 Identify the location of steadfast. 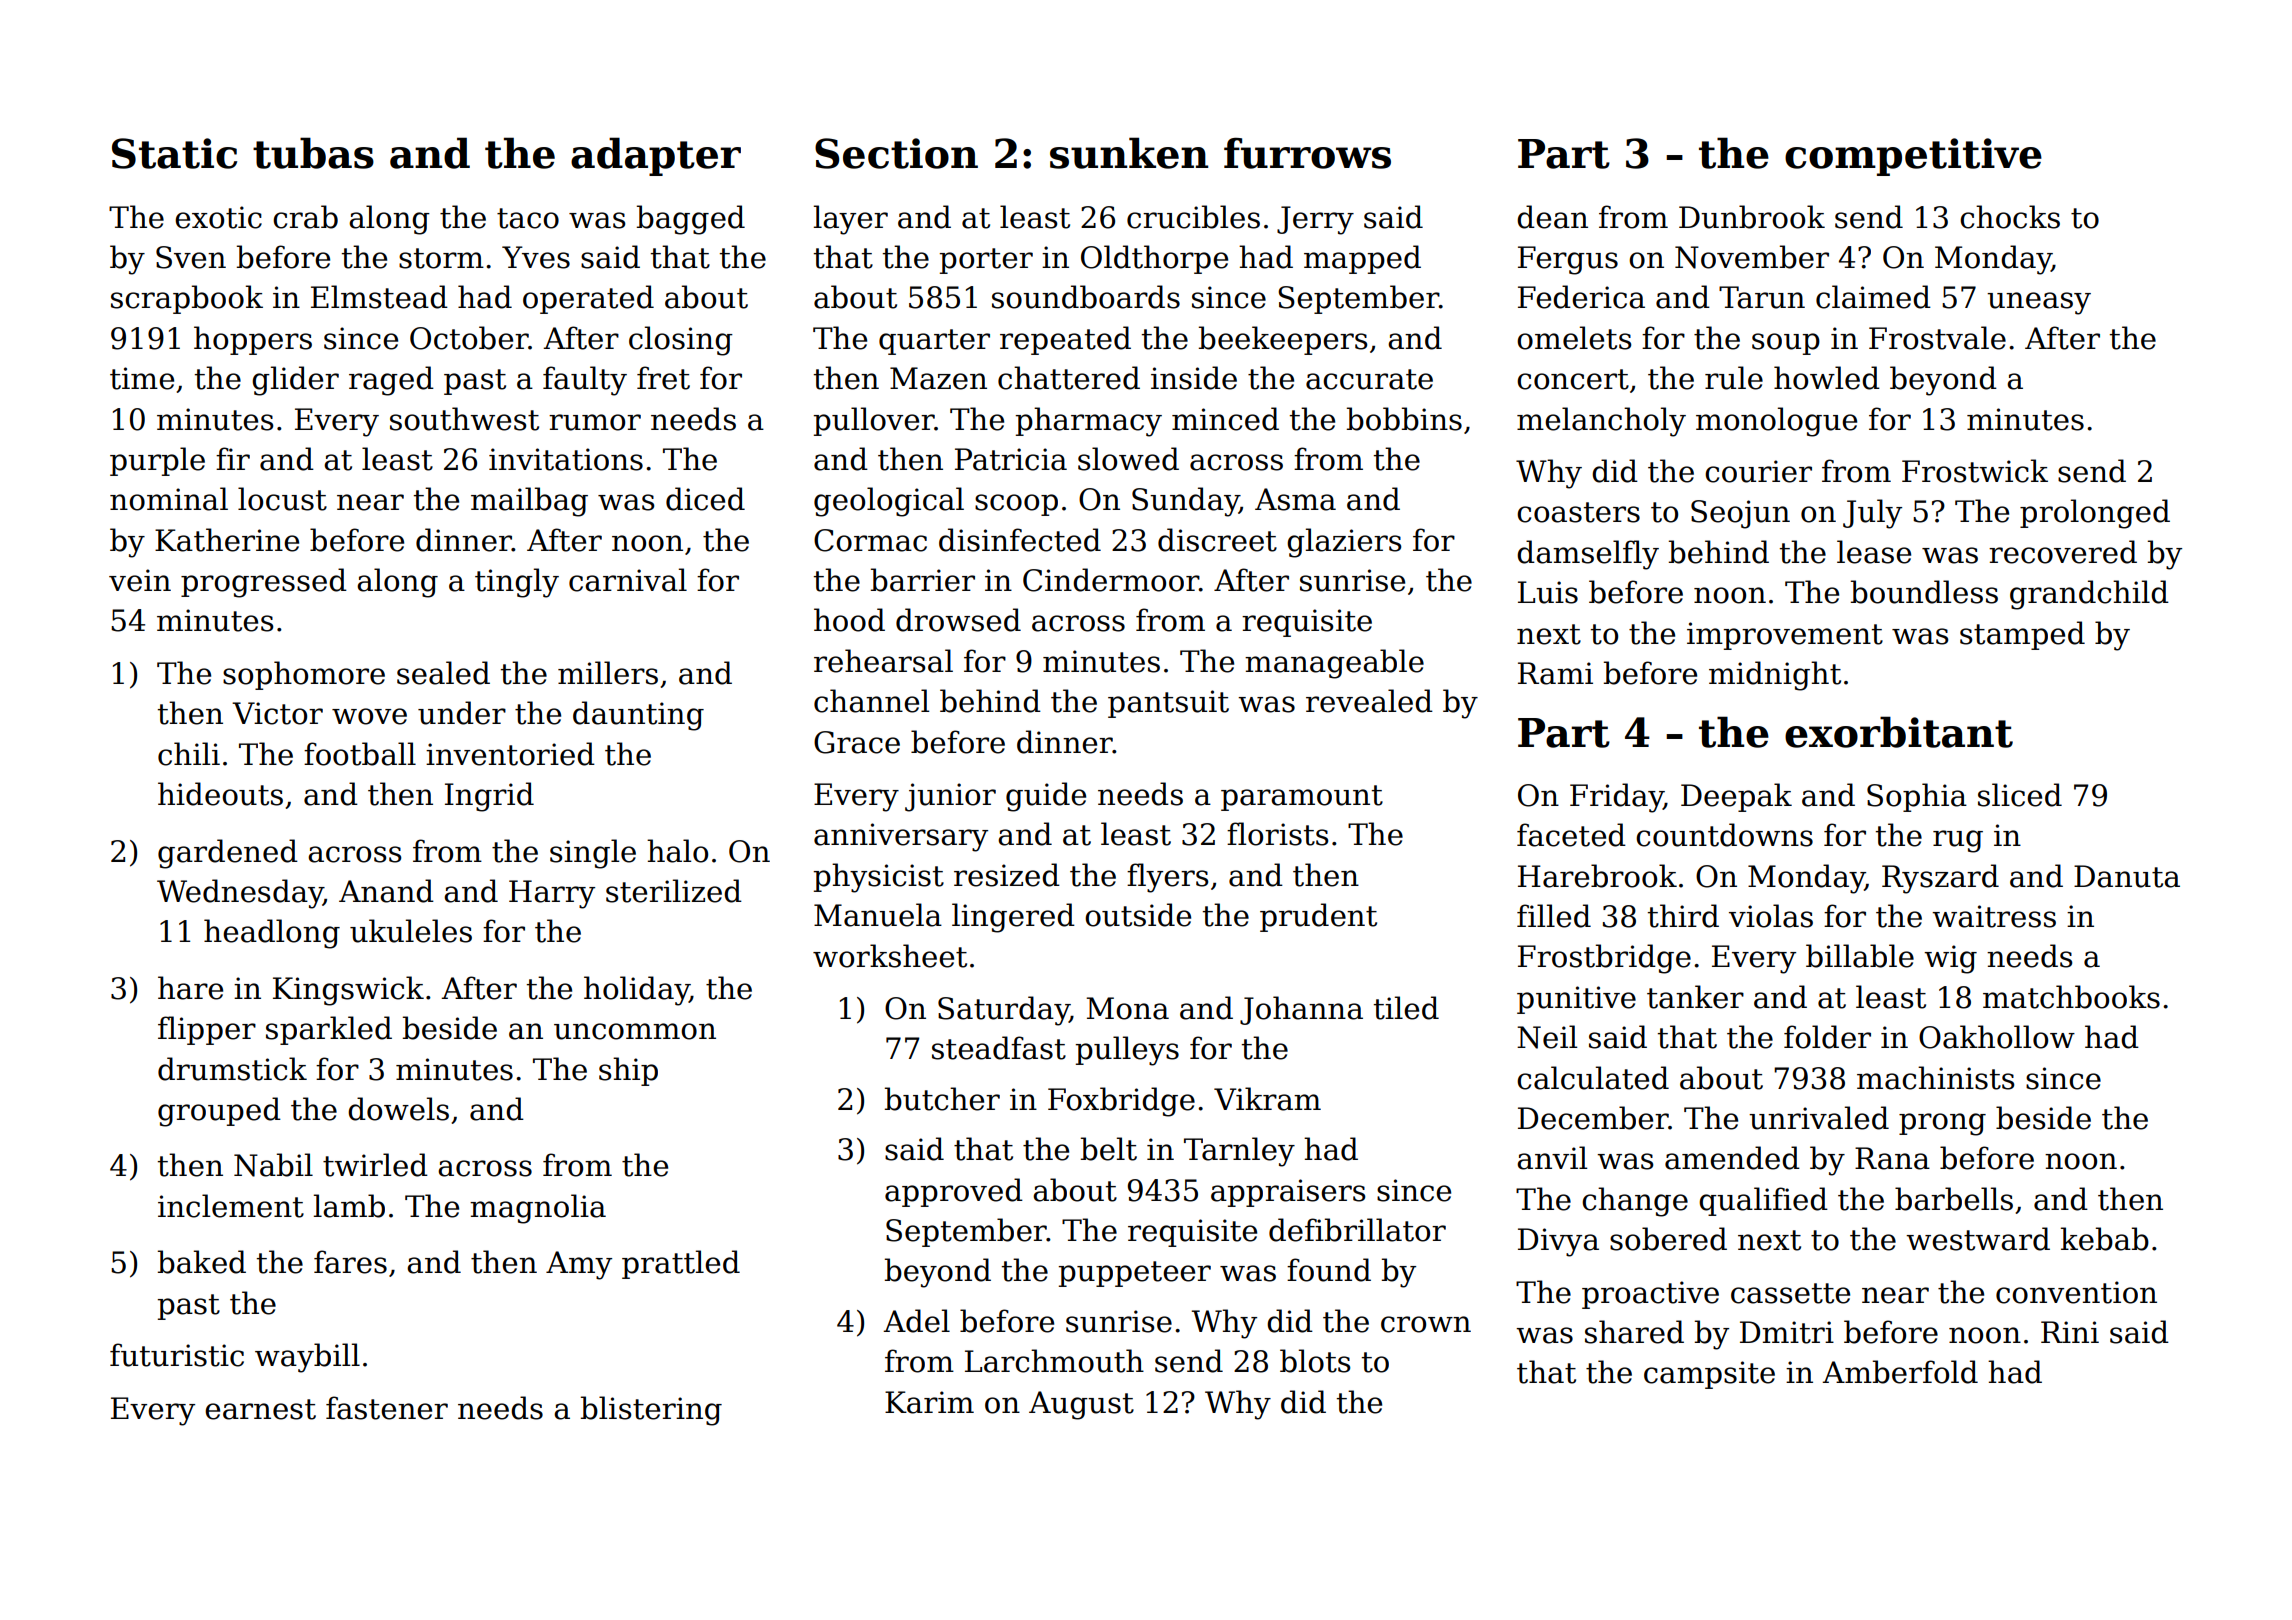
(999, 1048).
